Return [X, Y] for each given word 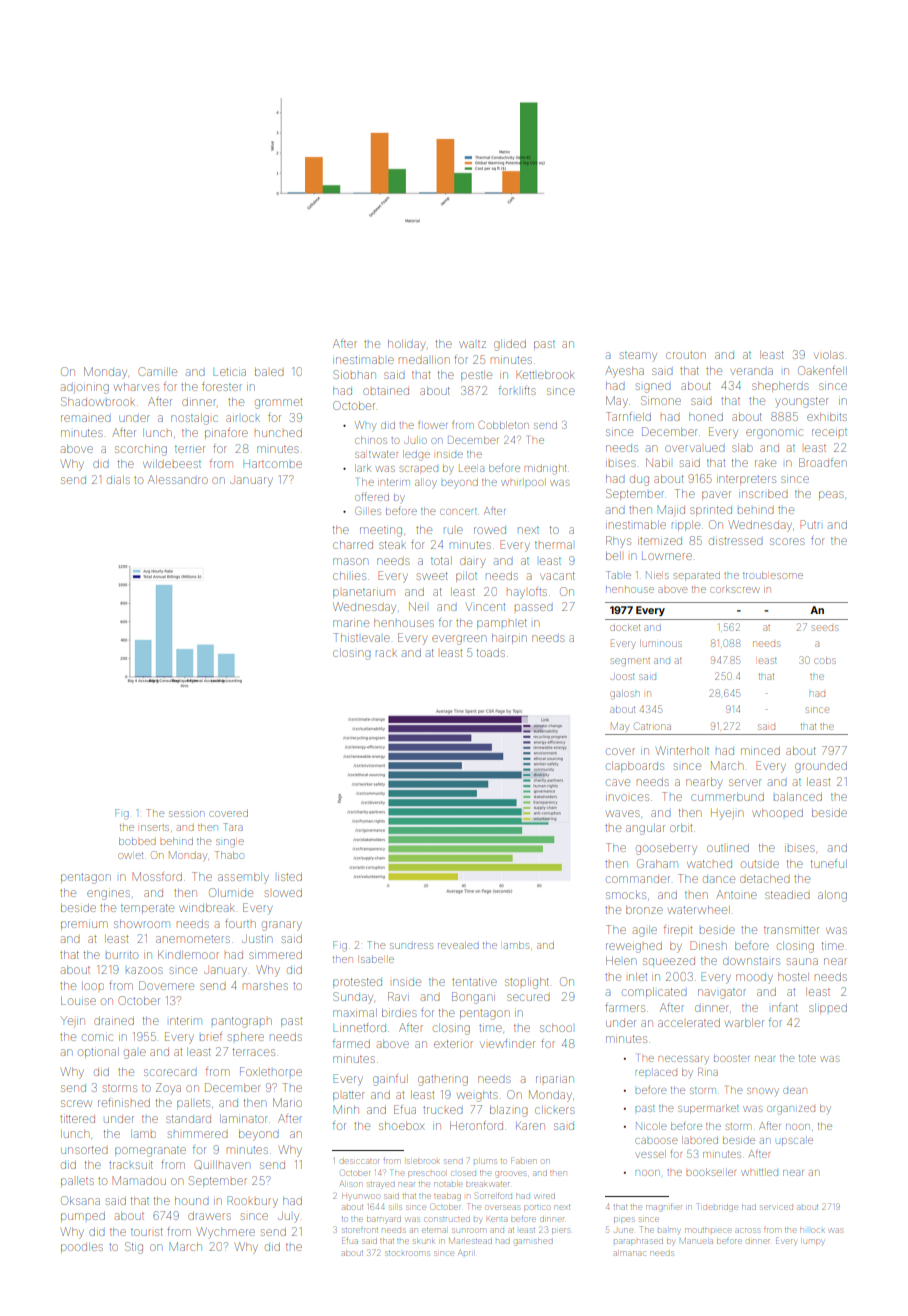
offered [372, 496]
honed [706, 417]
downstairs [751, 961]
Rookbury [252, 1202]
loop [93, 986]
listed [290, 877]
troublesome [773, 575]
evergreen [458, 640]
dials [118, 480]
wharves [136, 387]
